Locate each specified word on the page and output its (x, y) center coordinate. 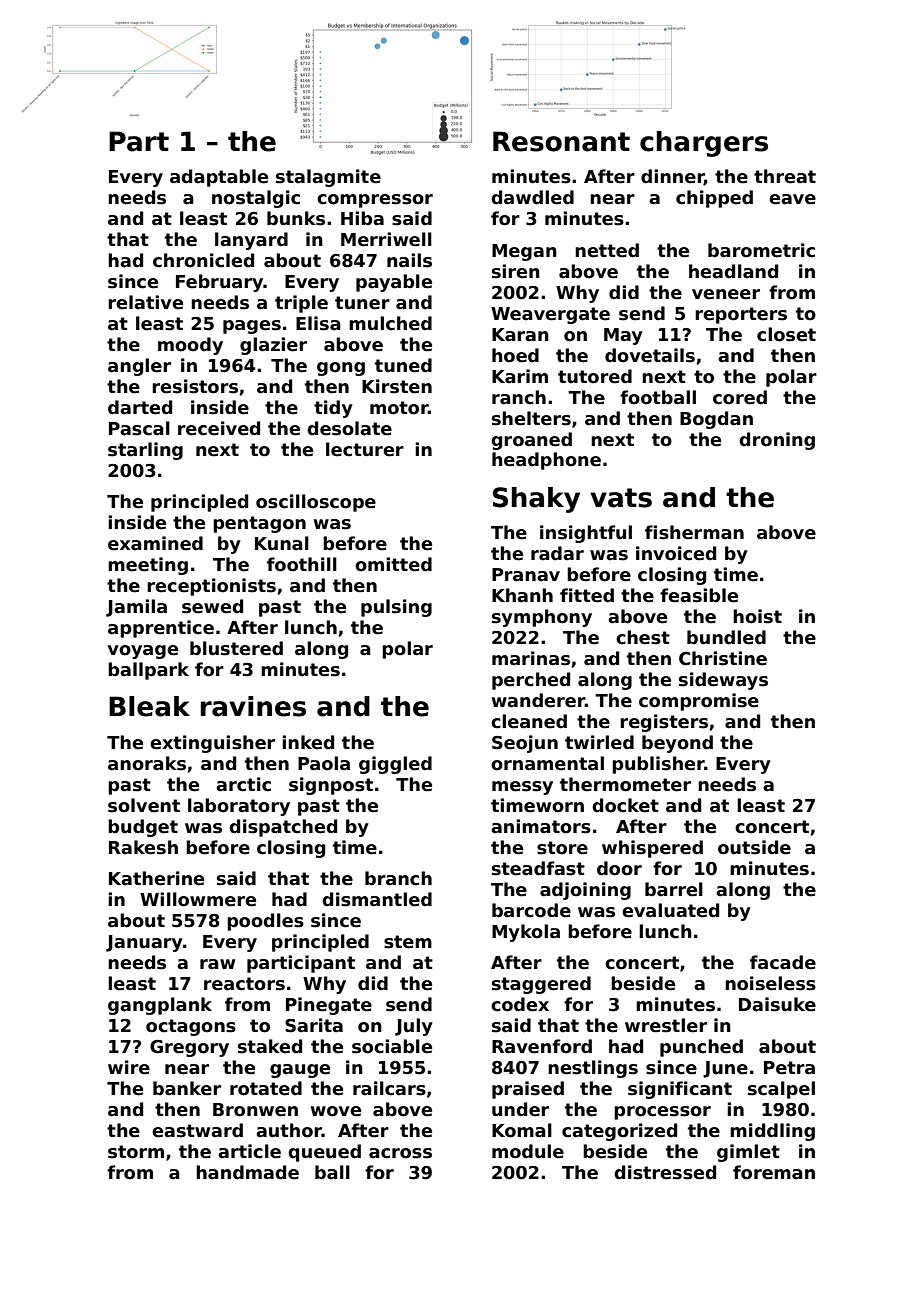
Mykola (526, 933)
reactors (244, 984)
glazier (273, 346)
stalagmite (328, 178)
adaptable (219, 178)
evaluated (670, 910)
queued (324, 1153)
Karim (520, 376)
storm (136, 1152)
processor (662, 1113)
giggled (395, 765)
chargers (704, 144)
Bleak (149, 706)
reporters (741, 315)
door (619, 868)
